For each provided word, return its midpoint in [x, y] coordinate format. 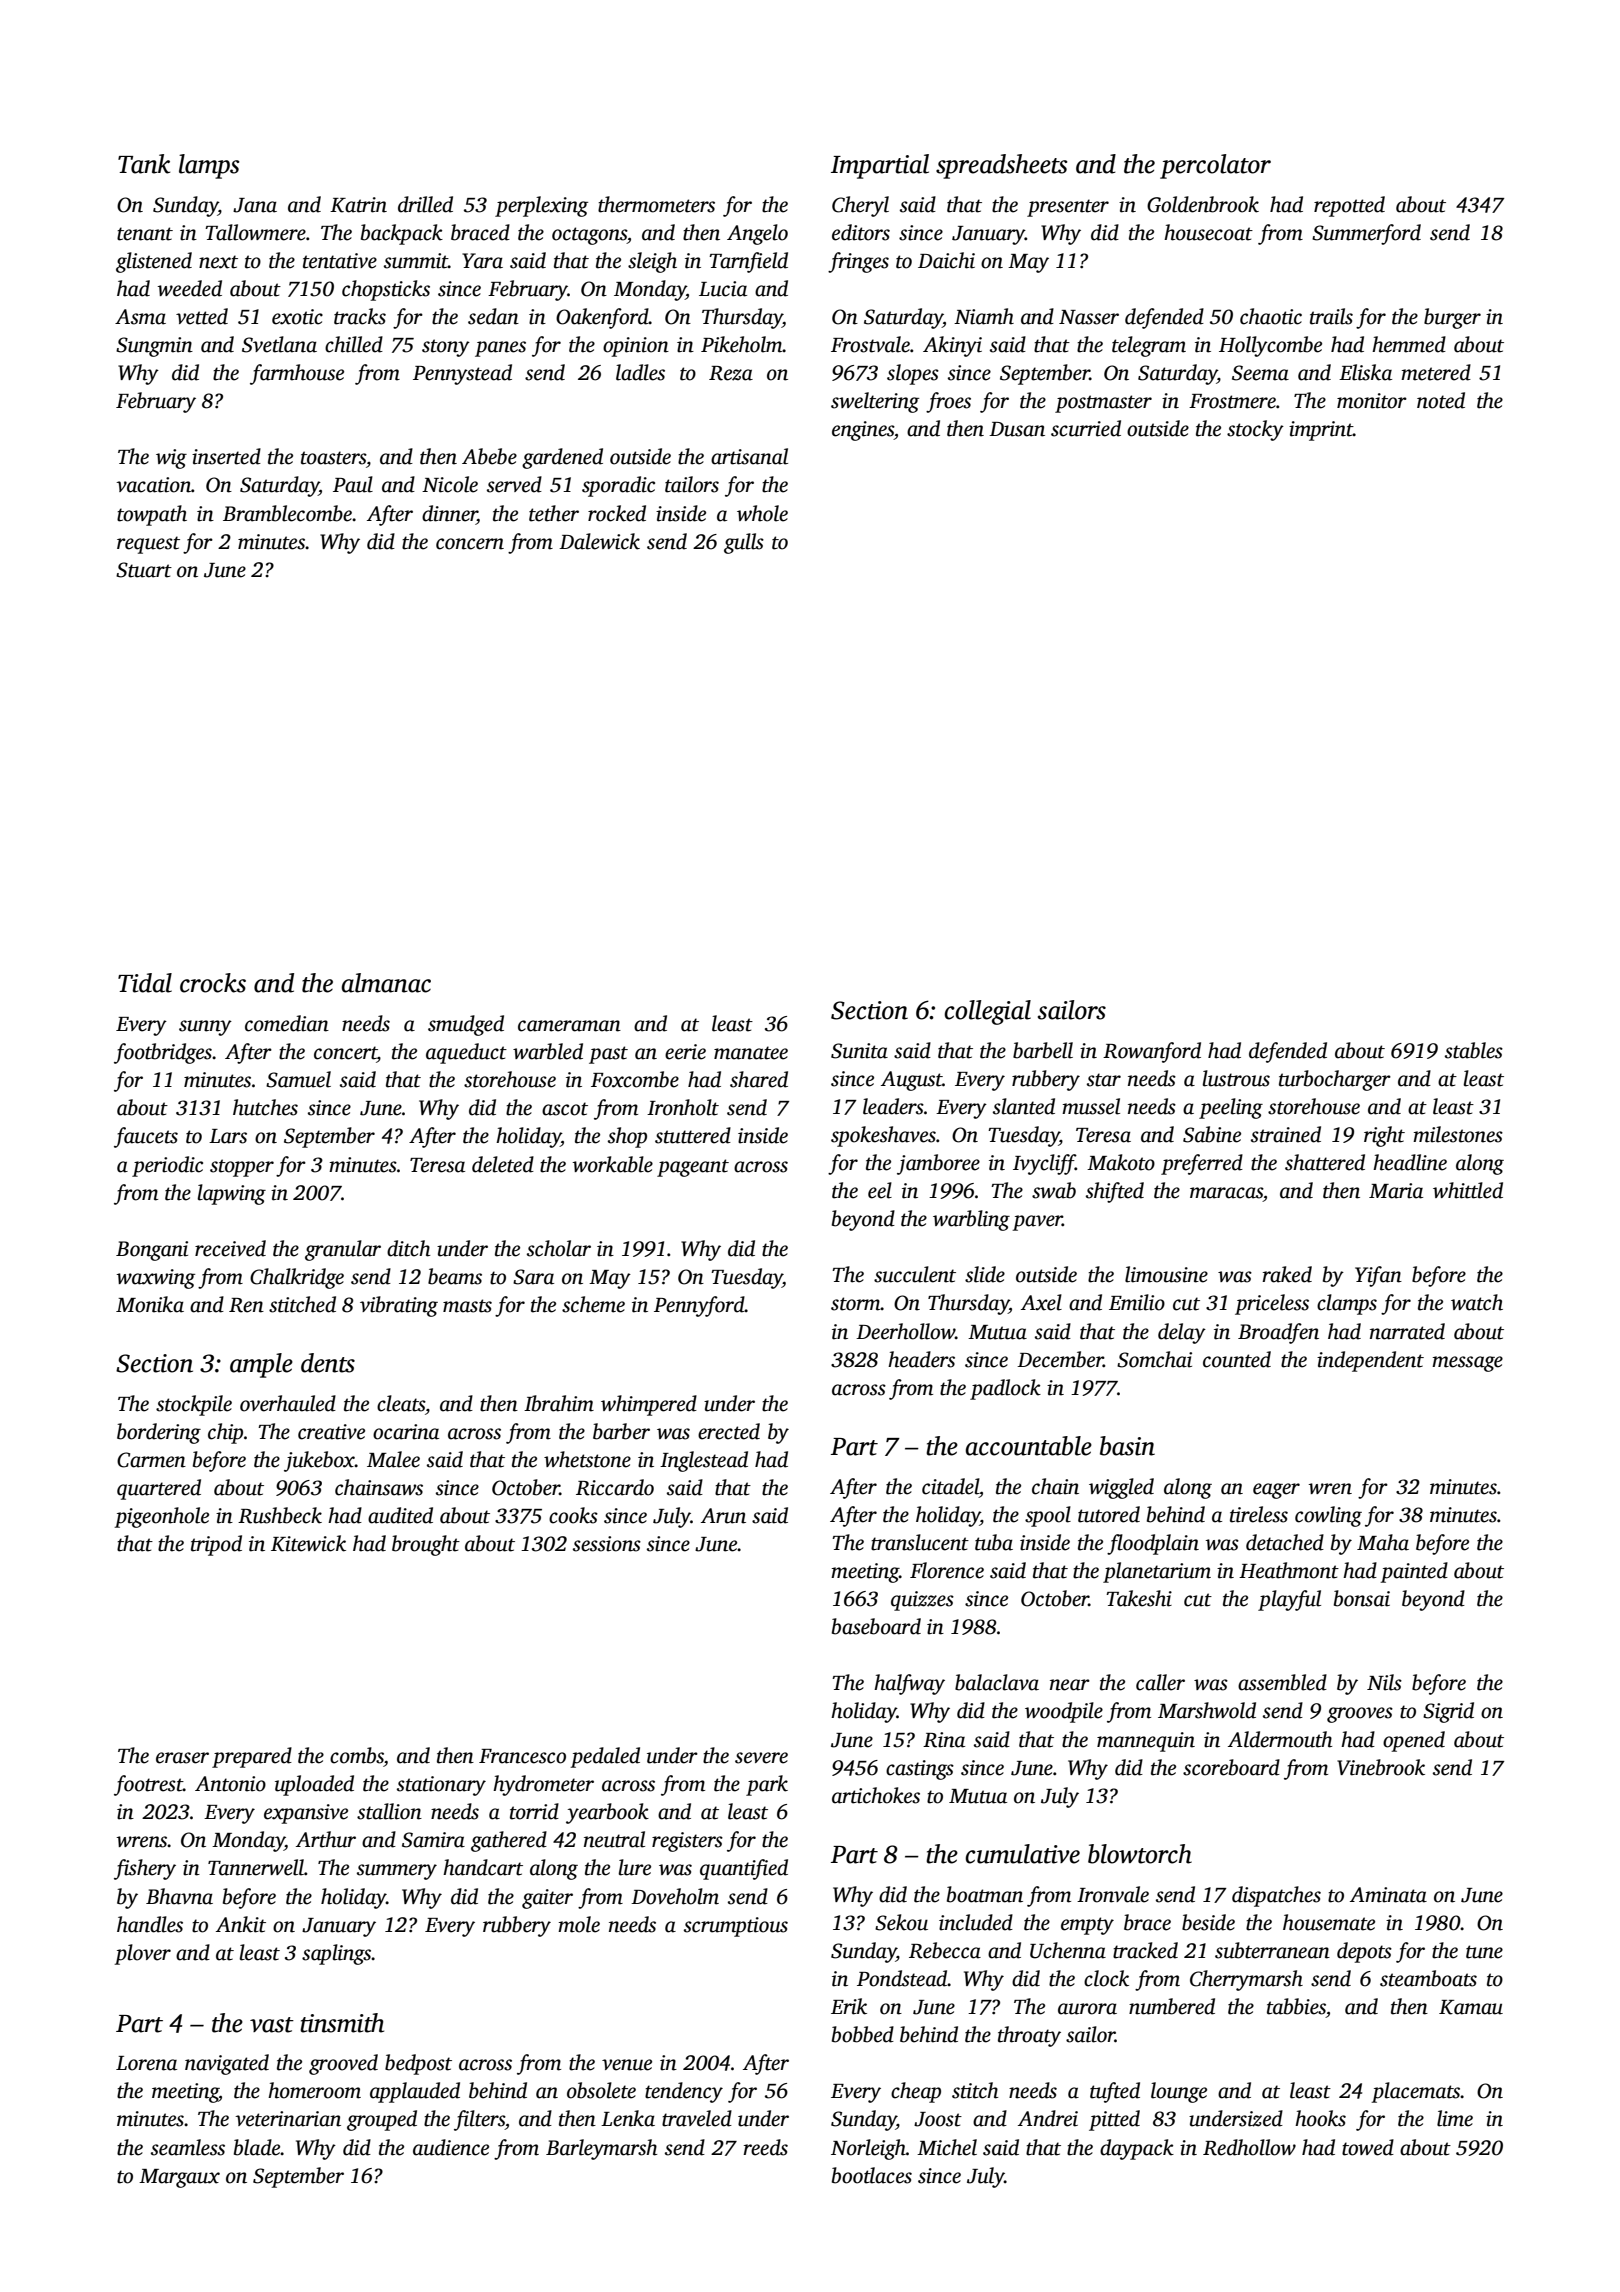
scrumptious [736, 1927]
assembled [1282, 1682]
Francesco [522, 1756]
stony [446, 348]
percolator [1215, 166]
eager [1276, 1491]
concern [470, 544]
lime [1455, 2118]
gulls [744, 543]
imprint [1321, 431]
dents [328, 1363]
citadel [950, 1486]
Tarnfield [748, 262]
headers [921, 1359]
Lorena [146, 2063]
